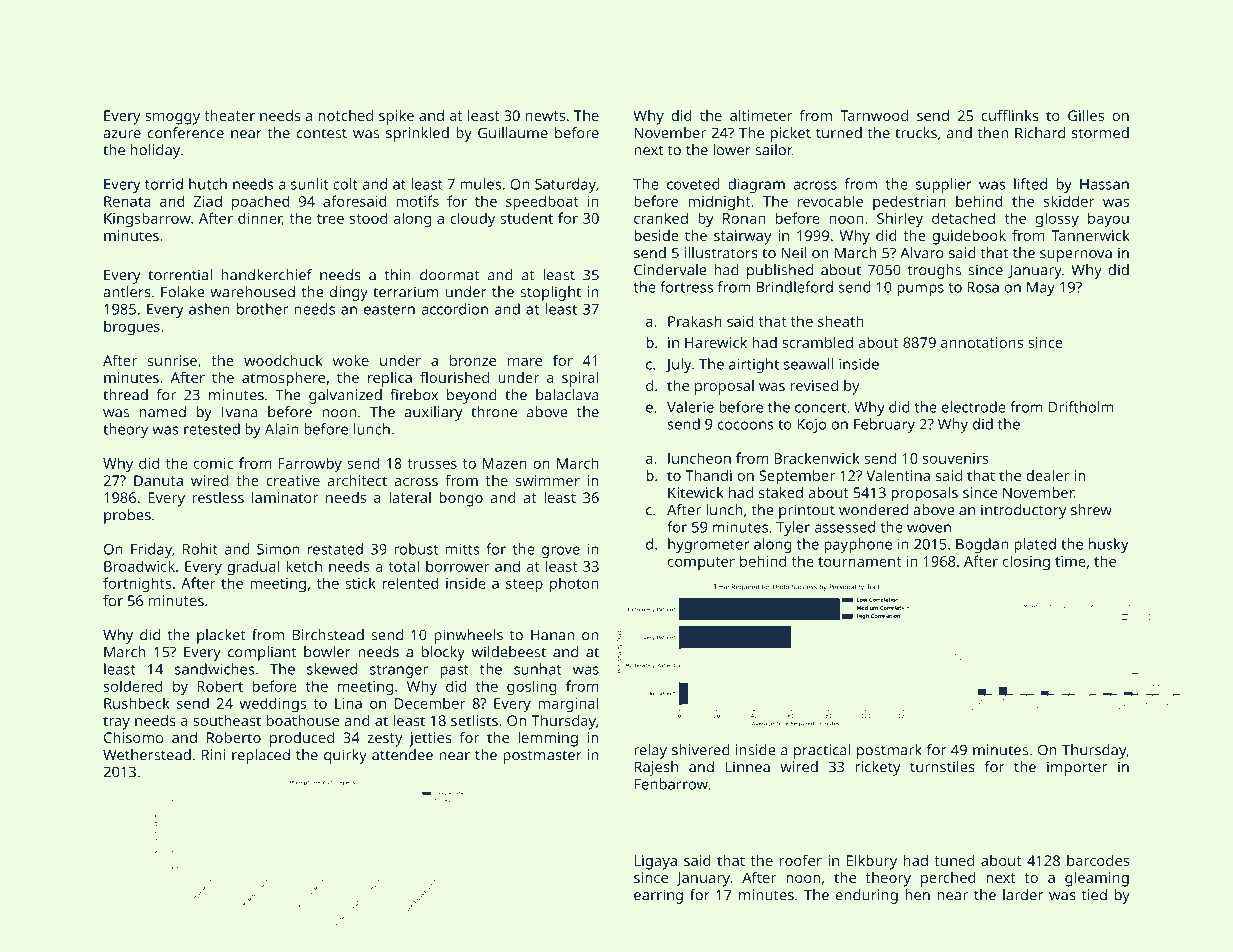 This screenshot has height=952, width=1233. What do you see at coordinates (229, 115) in the screenshot?
I see `theater` at bounding box center [229, 115].
